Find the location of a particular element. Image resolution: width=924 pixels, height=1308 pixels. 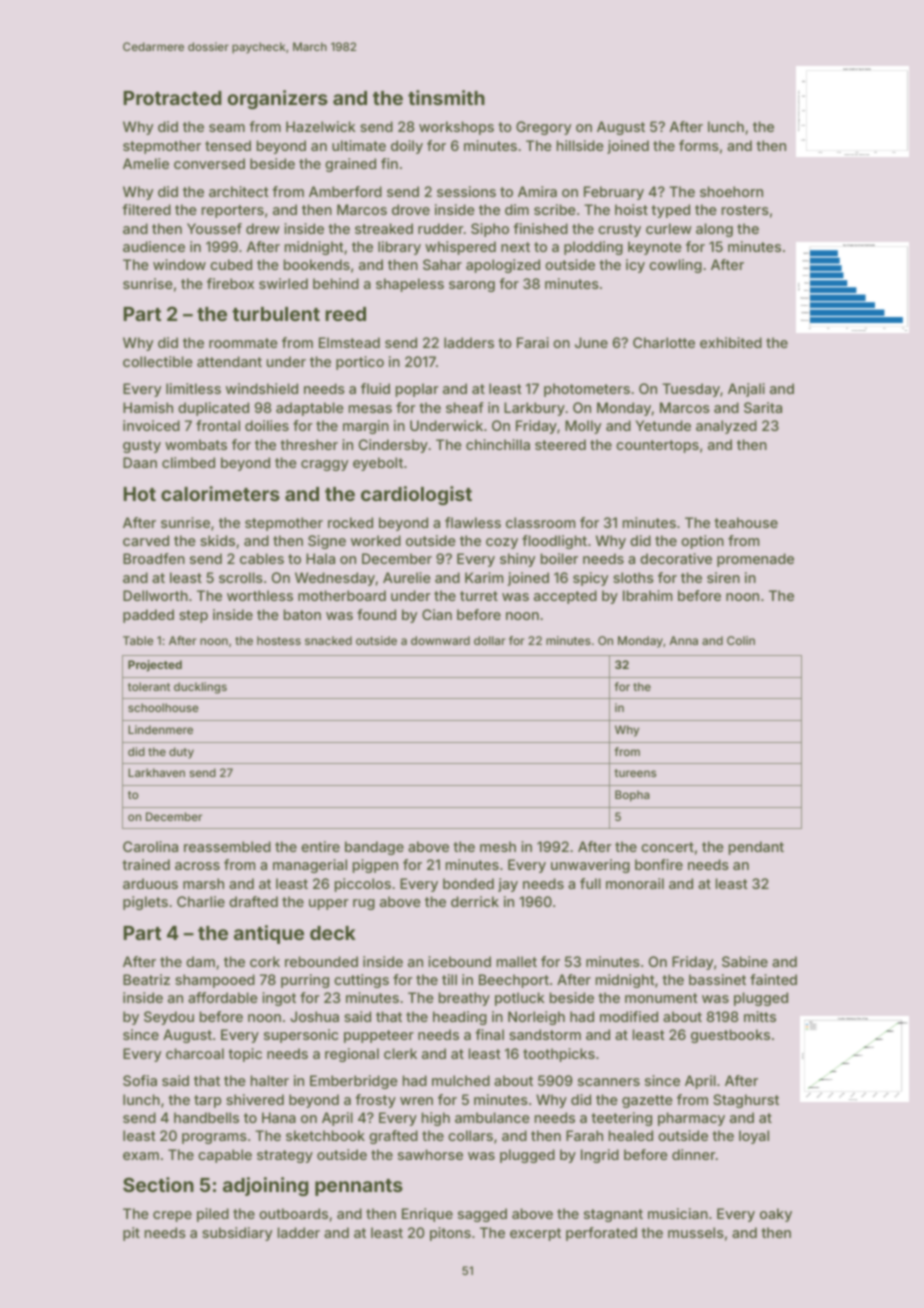

rosters is located at coordinates (745, 210).
